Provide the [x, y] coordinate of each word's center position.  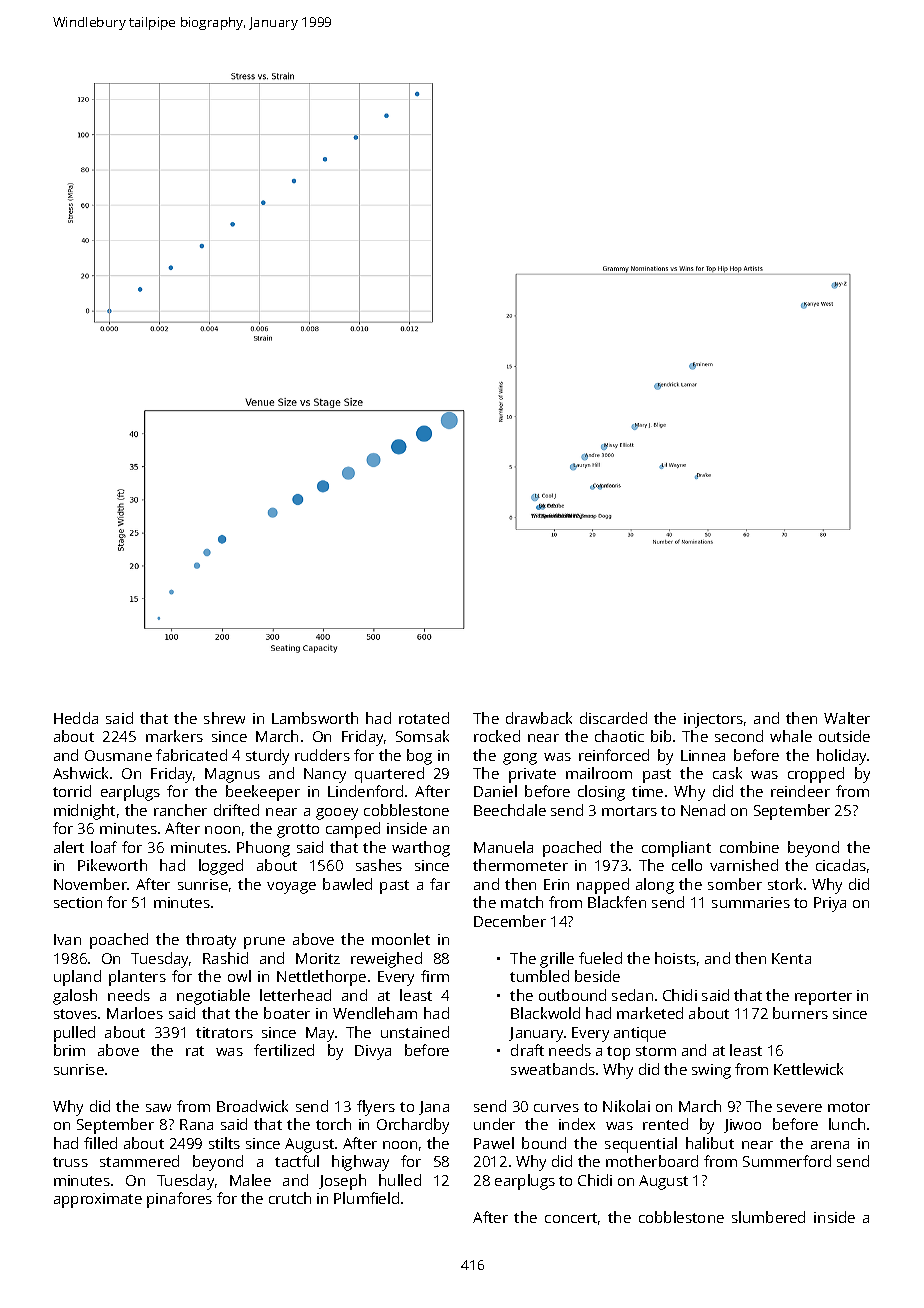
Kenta [791, 958]
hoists [675, 958]
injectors [713, 720]
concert [571, 1218]
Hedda [76, 718]
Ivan [67, 939]
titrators [224, 1032]
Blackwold [545, 1013]
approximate [98, 1200]
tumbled [539, 976]
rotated [424, 718]
